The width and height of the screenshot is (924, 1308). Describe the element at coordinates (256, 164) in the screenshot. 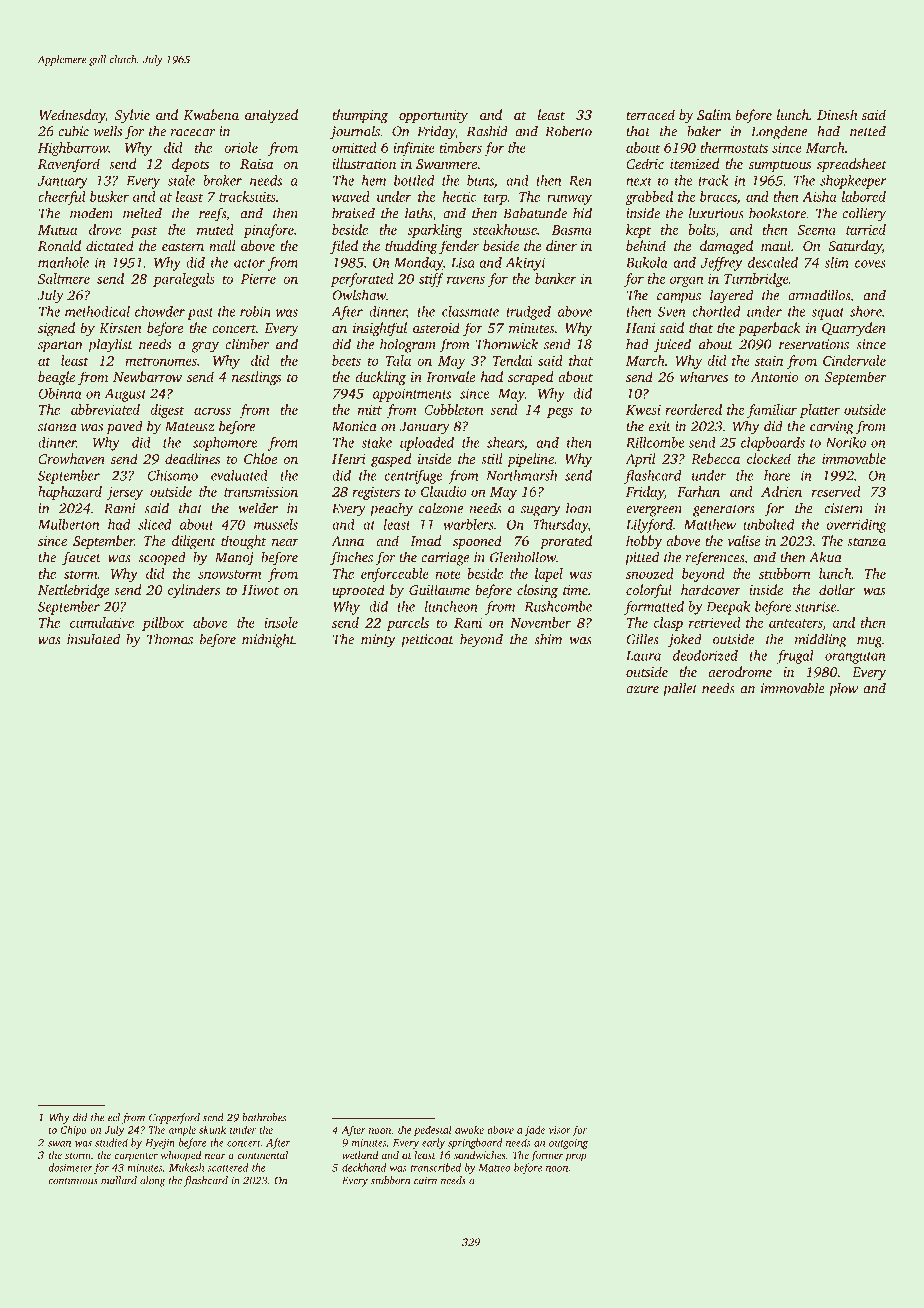

I see `Raisa` at that location.
